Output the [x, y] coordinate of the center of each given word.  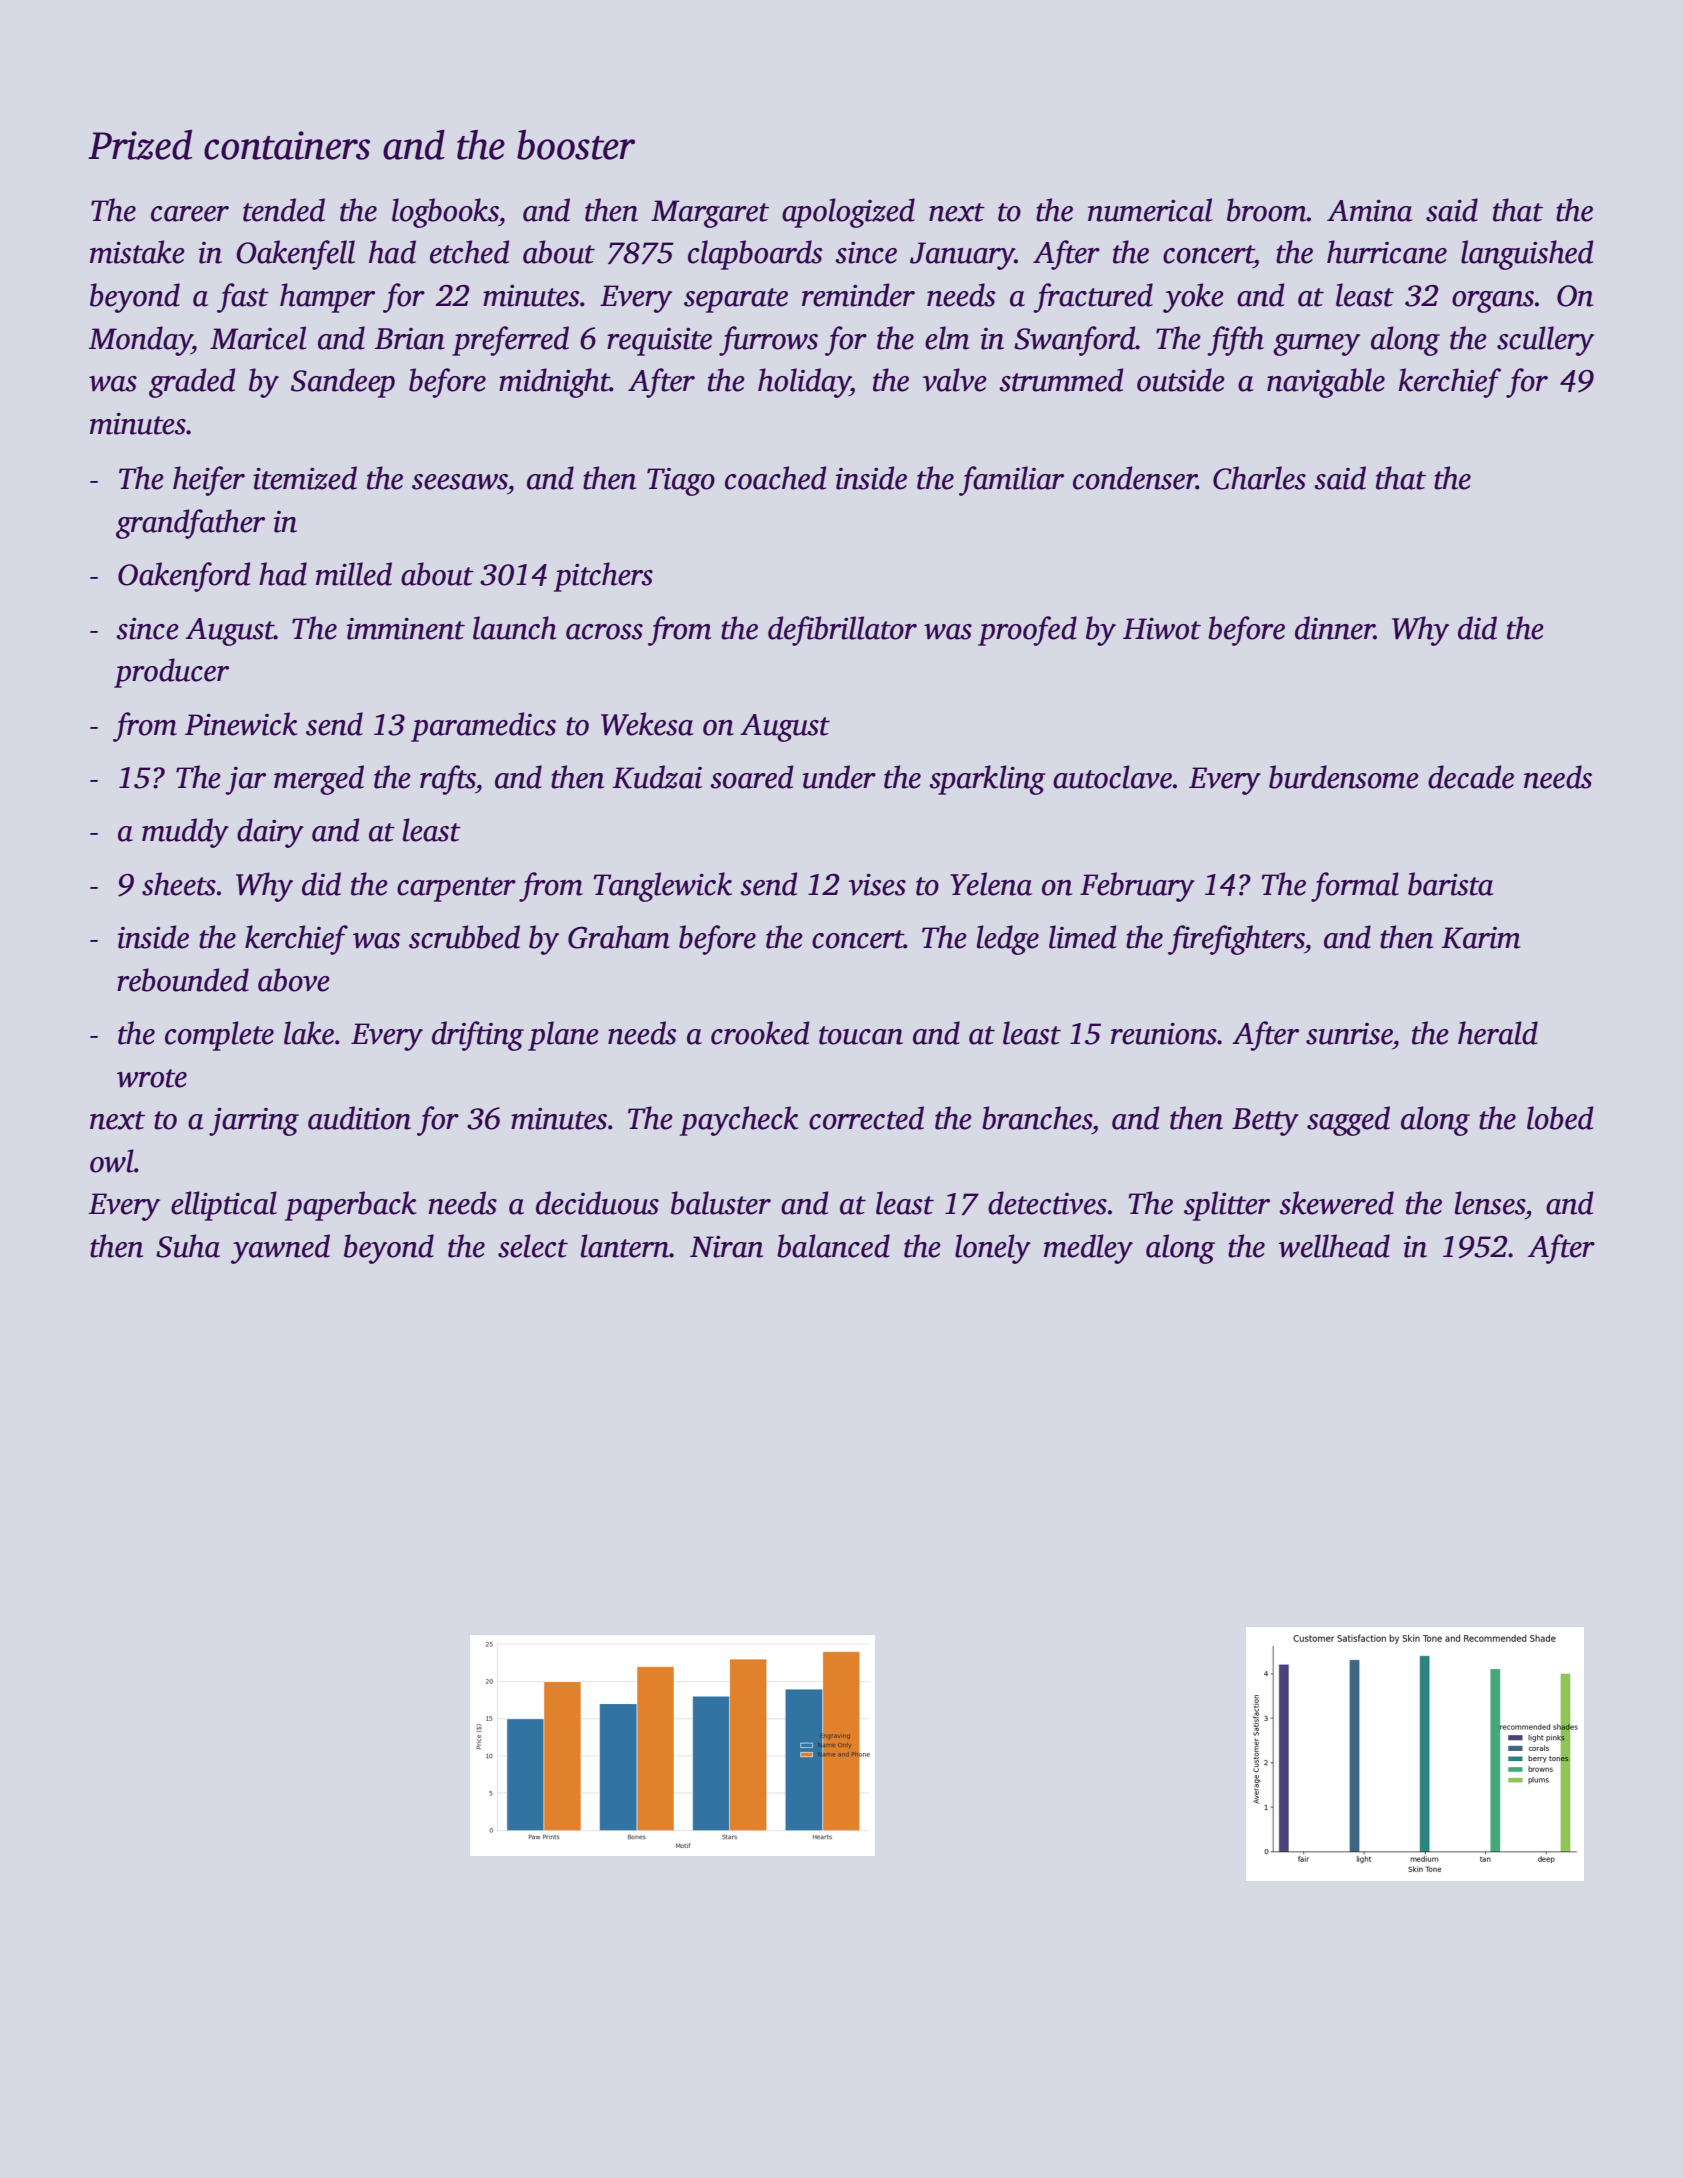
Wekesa [647, 724]
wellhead [1334, 1246]
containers [287, 145]
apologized [848, 213]
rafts [448, 780]
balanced [833, 1246]
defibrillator [842, 631]
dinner [1334, 628]
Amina [1369, 211]
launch [515, 628]
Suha [188, 1246]
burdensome [1344, 777]
